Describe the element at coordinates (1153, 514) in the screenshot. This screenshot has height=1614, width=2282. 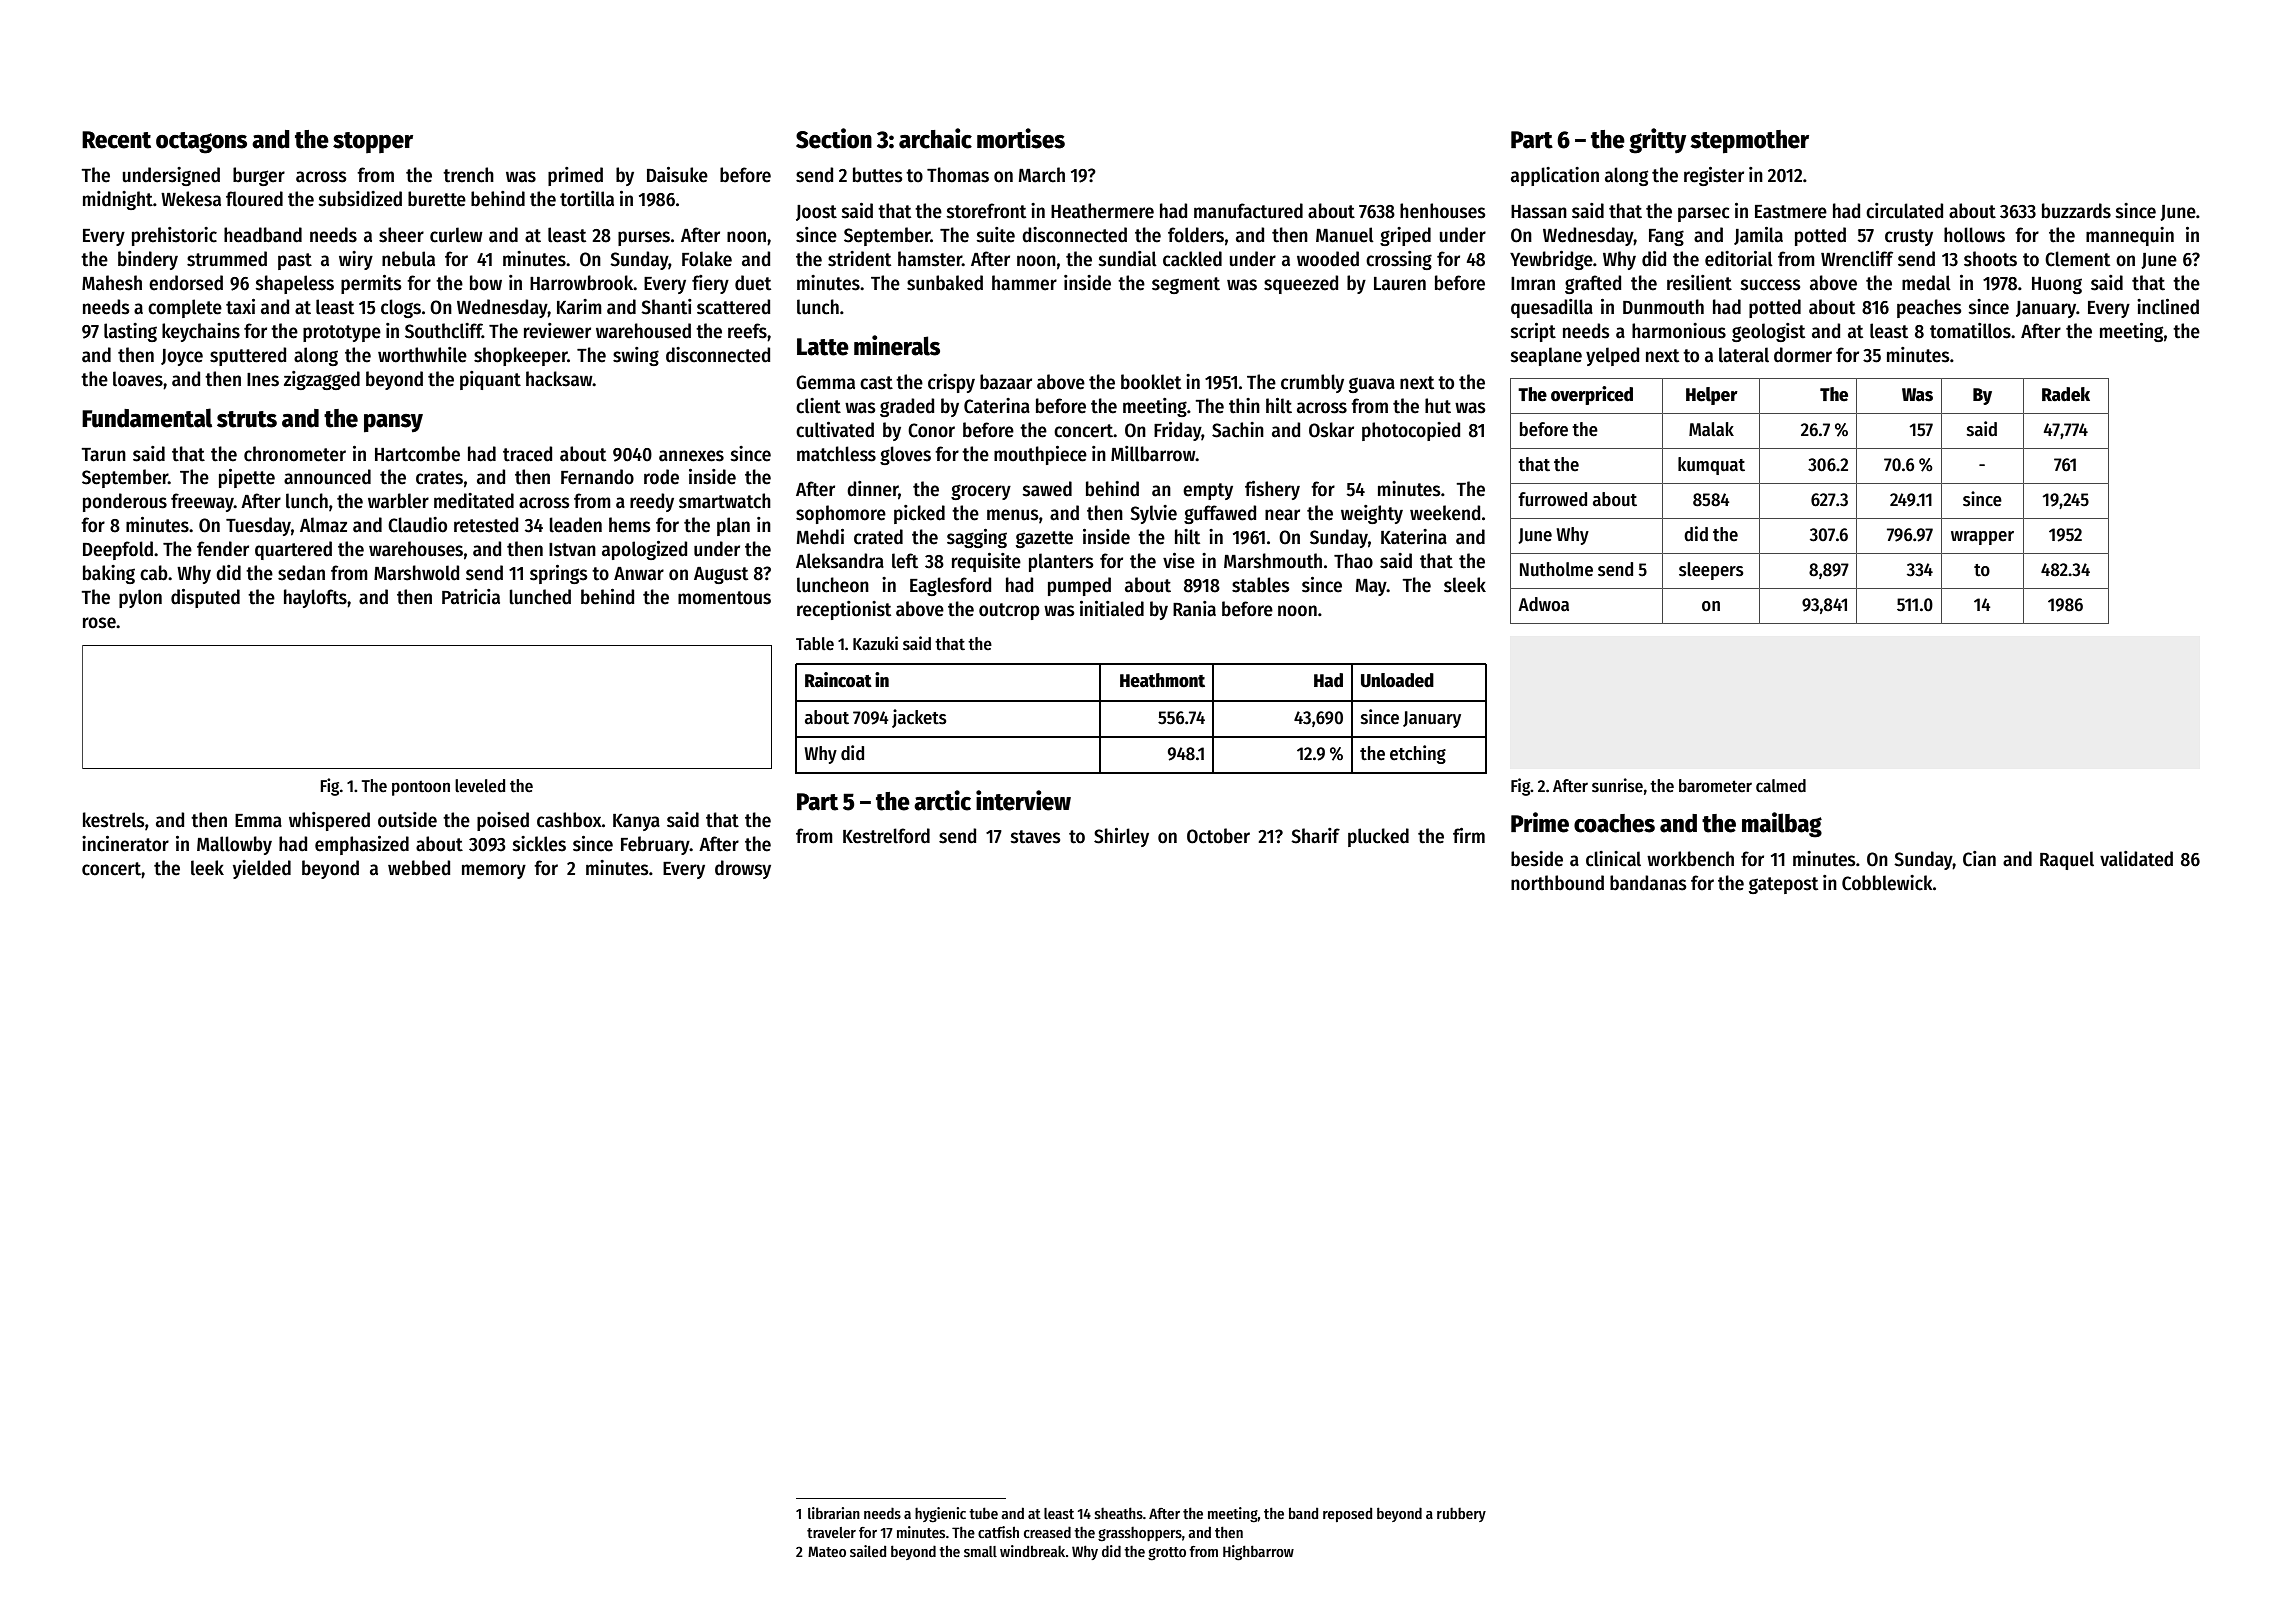
I see `Sylvie` at that location.
